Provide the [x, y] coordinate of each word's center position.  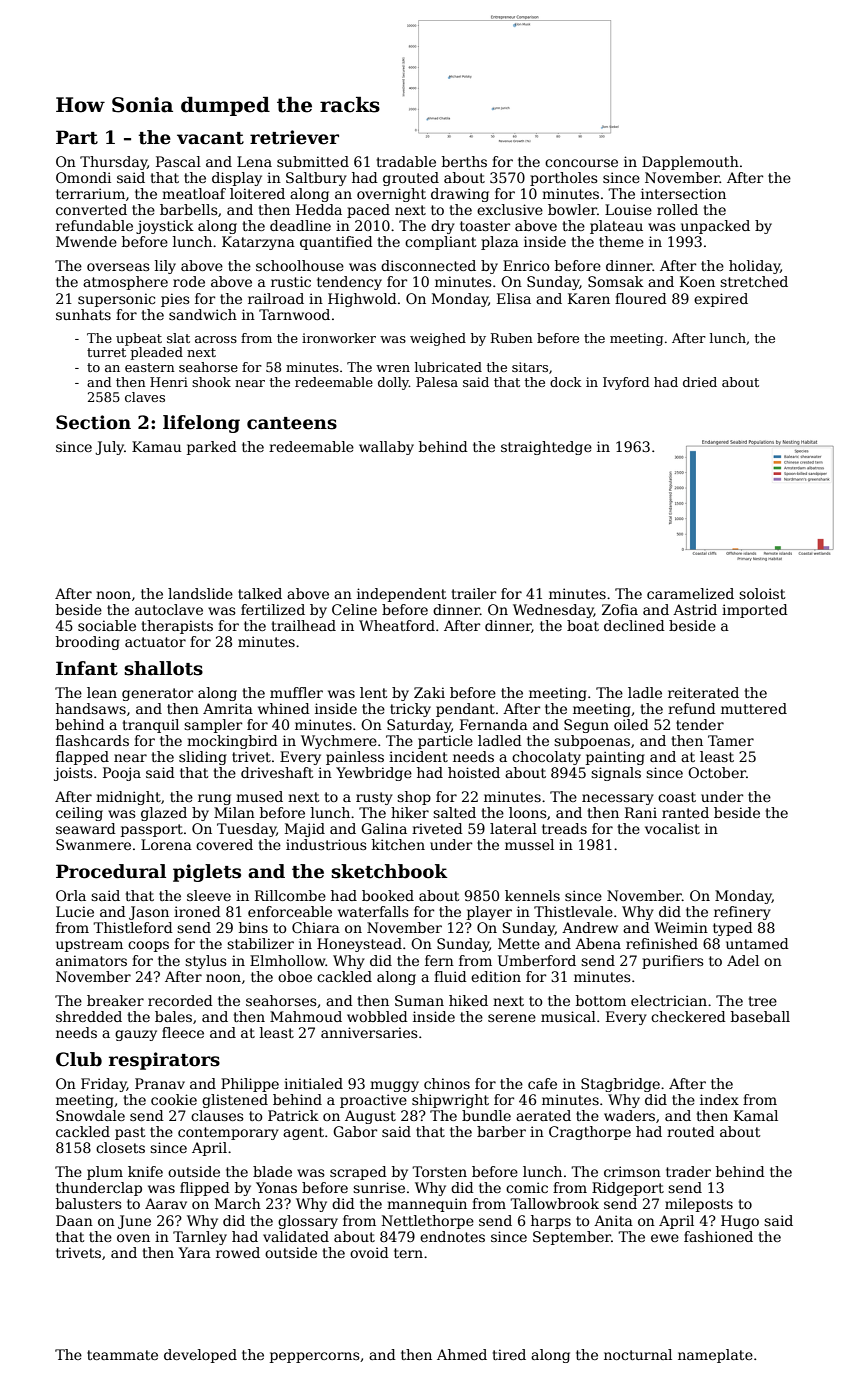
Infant [87, 668]
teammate [122, 1355]
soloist [762, 593]
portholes [564, 179]
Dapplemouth [690, 163]
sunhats [83, 314]
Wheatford [397, 625]
